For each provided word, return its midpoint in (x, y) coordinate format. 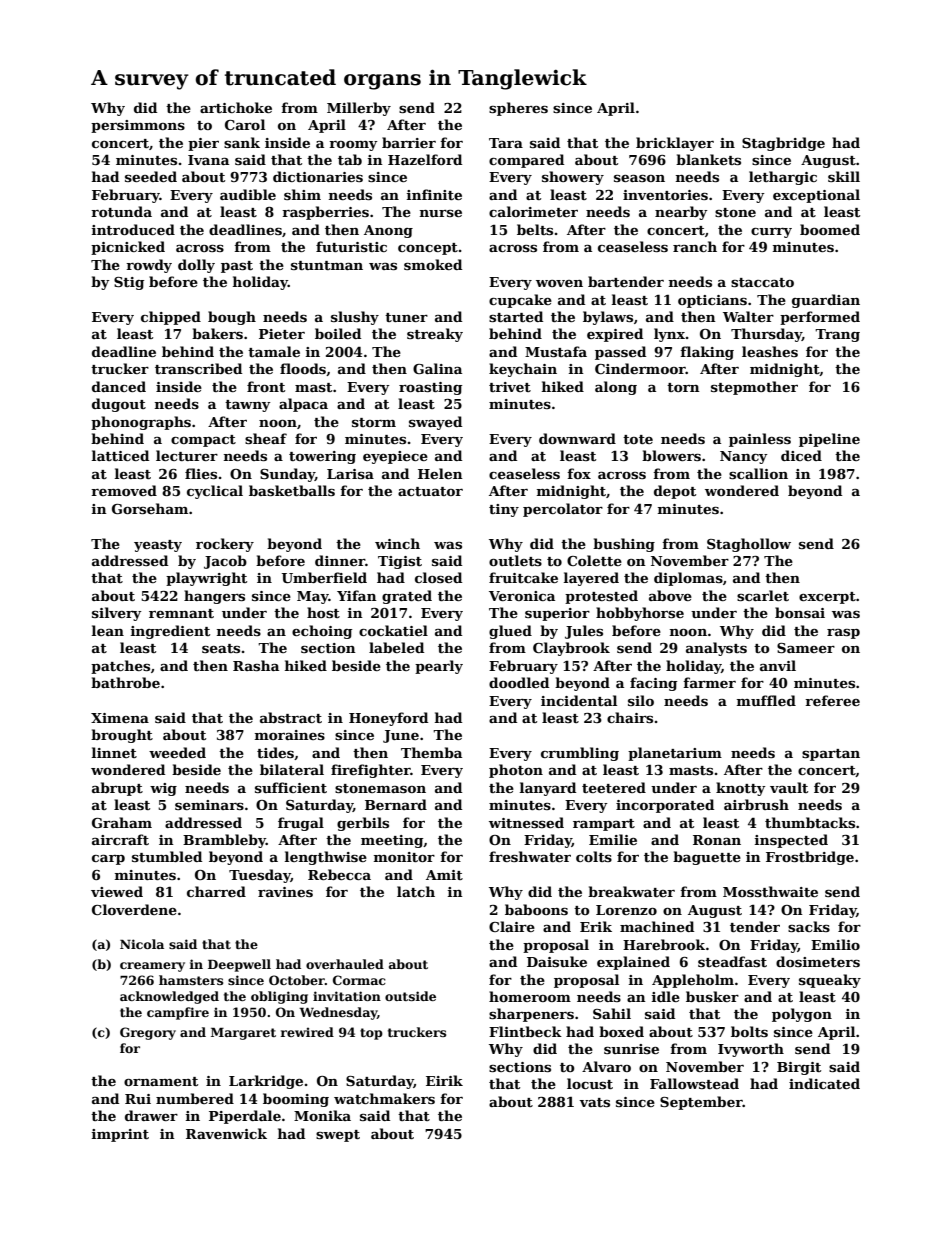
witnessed (526, 822)
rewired (307, 1032)
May (313, 597)
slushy (355, 318)
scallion (758, 473)
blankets (708, 159)
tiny (504, 510)
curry (771, 233)
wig (163, 789)
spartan (831, 755)
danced (119, 386)
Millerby (359, 109)
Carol (245, 124)
